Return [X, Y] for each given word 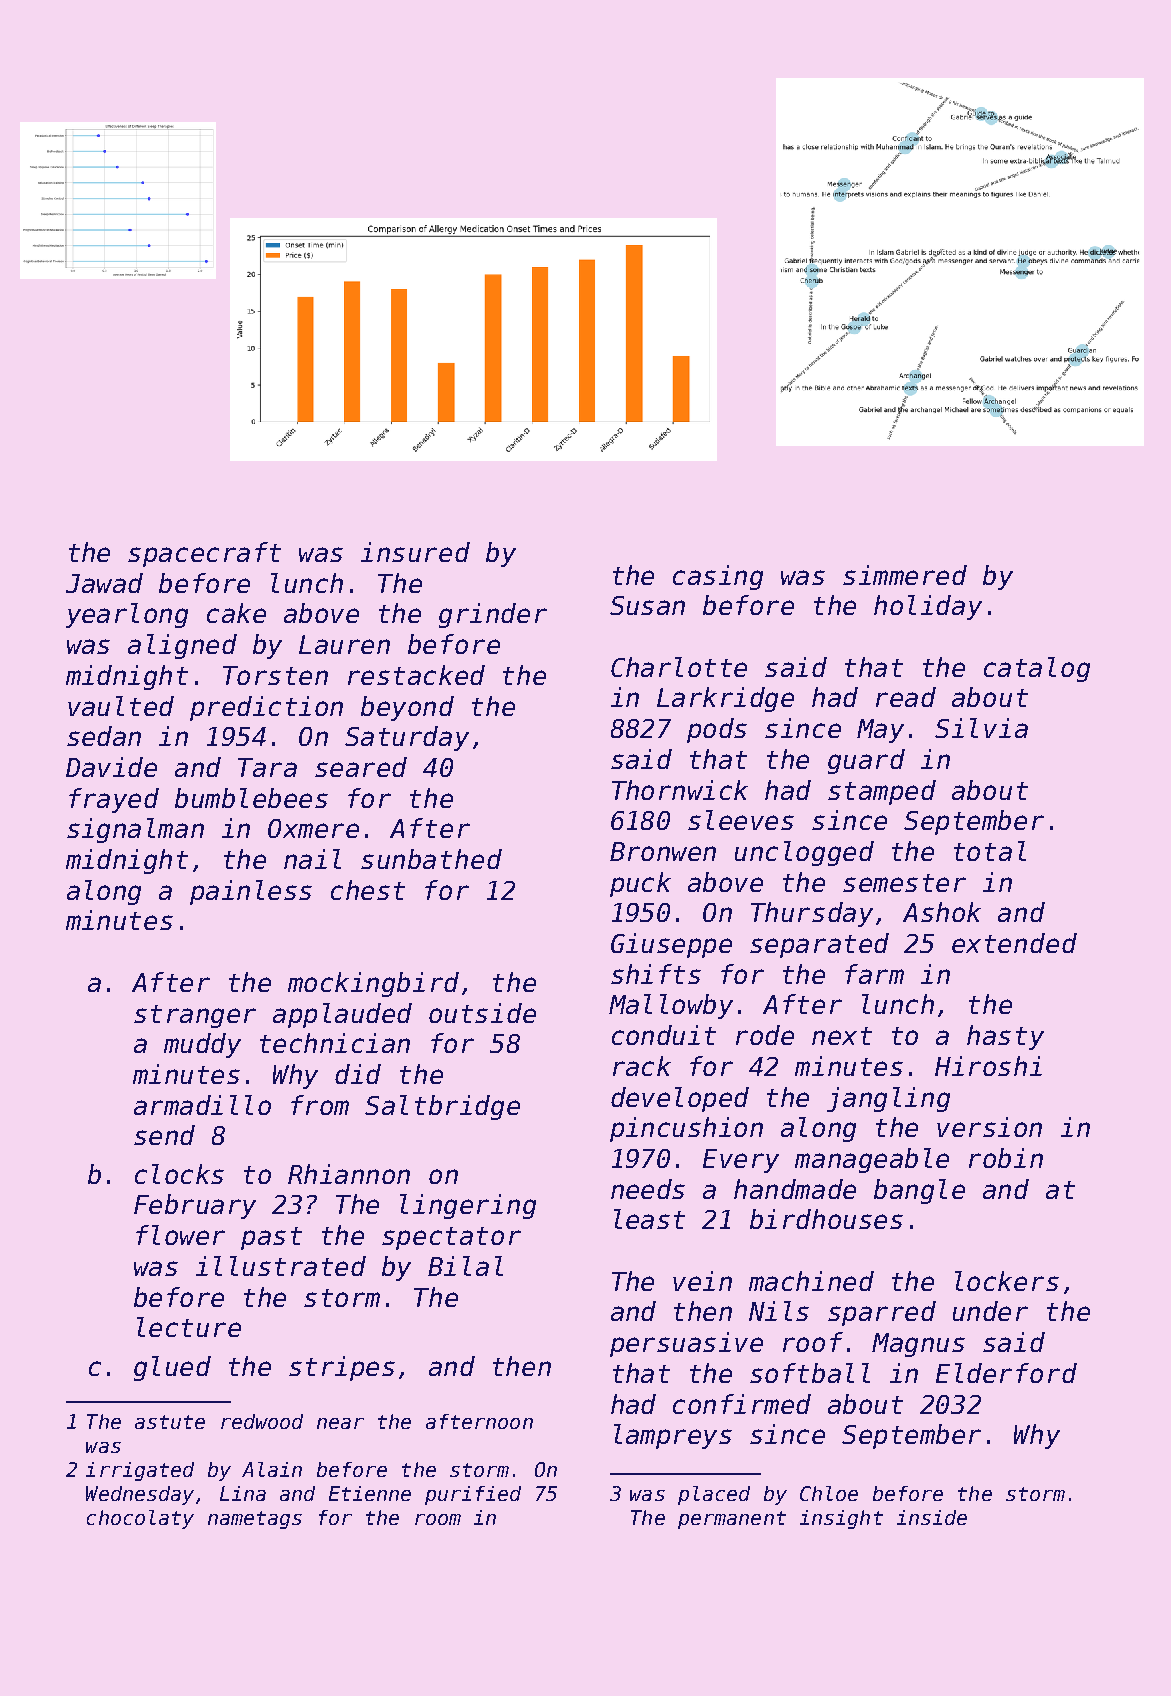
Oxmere [313, 828]
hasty [1005, 1037]
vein [702, 1281]
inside [932, 1517]
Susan [647, 605]
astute [170, 1422]
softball [810, 1373]
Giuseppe [671, 945]
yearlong [127, 615]
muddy [202, 1045]
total [990, 851]
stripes [342, 1368]
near [340, 1423]
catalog [1037, 669]
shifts [656, 974]
